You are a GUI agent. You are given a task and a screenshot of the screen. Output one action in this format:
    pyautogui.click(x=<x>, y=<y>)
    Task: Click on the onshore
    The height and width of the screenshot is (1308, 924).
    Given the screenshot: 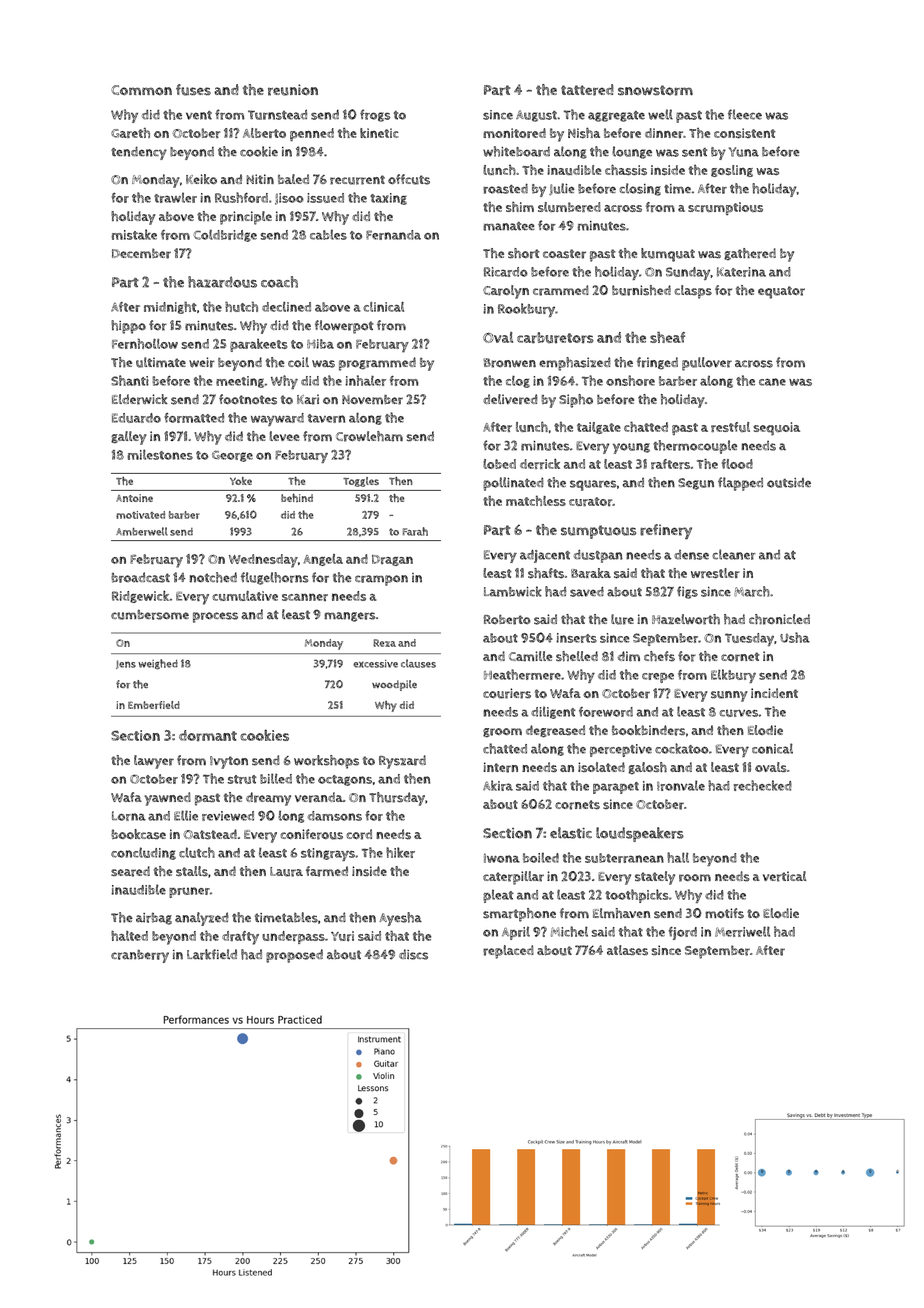 What is the action you would take?
    pyautogui.click(x=630, y=380)
